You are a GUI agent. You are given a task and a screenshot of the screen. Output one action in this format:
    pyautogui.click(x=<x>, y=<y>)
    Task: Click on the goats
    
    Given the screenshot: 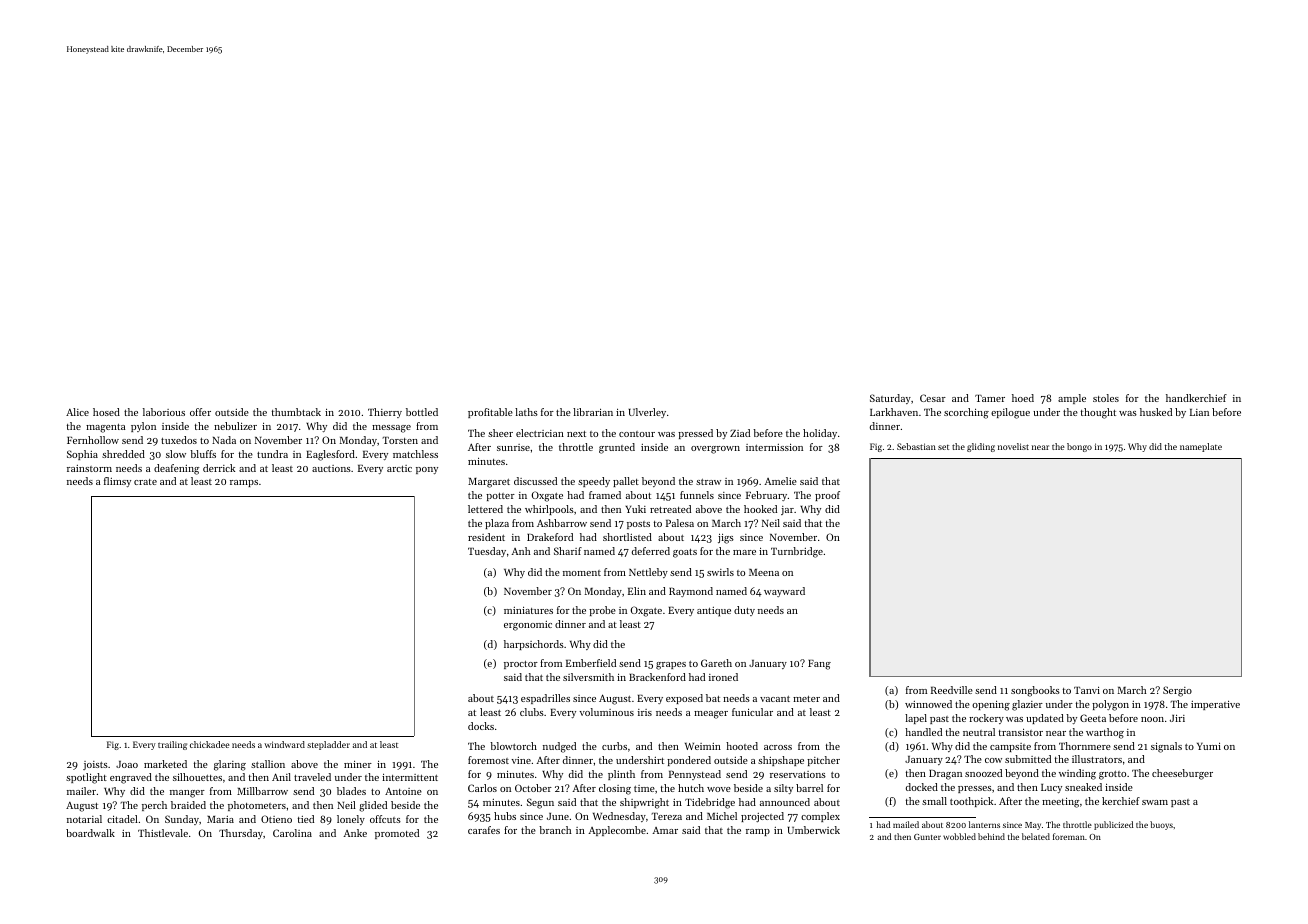 What is the action you would take?
    pyautogui.click(x=685, y=553)
